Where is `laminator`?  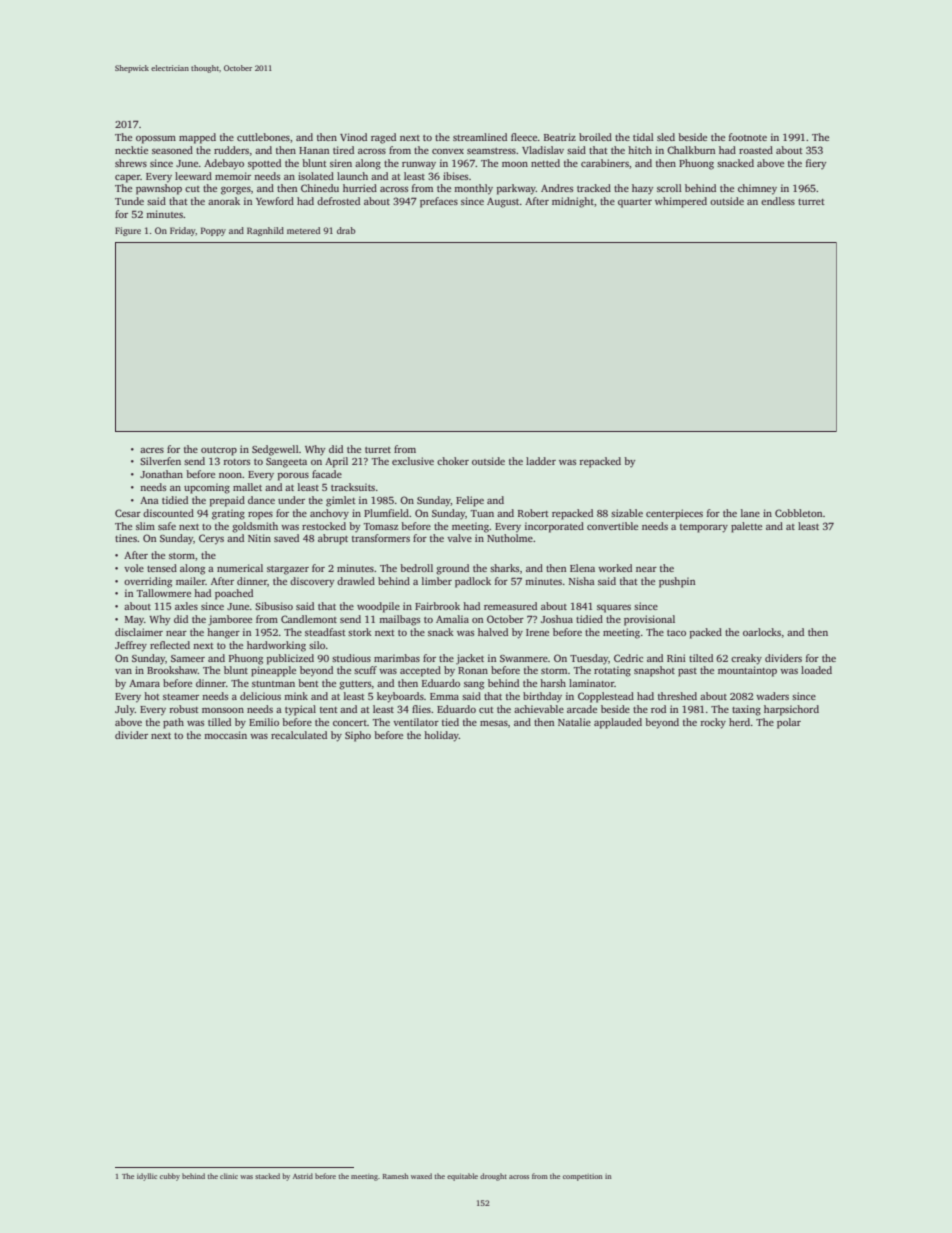
laminator is located at coordinates (591, 683).
